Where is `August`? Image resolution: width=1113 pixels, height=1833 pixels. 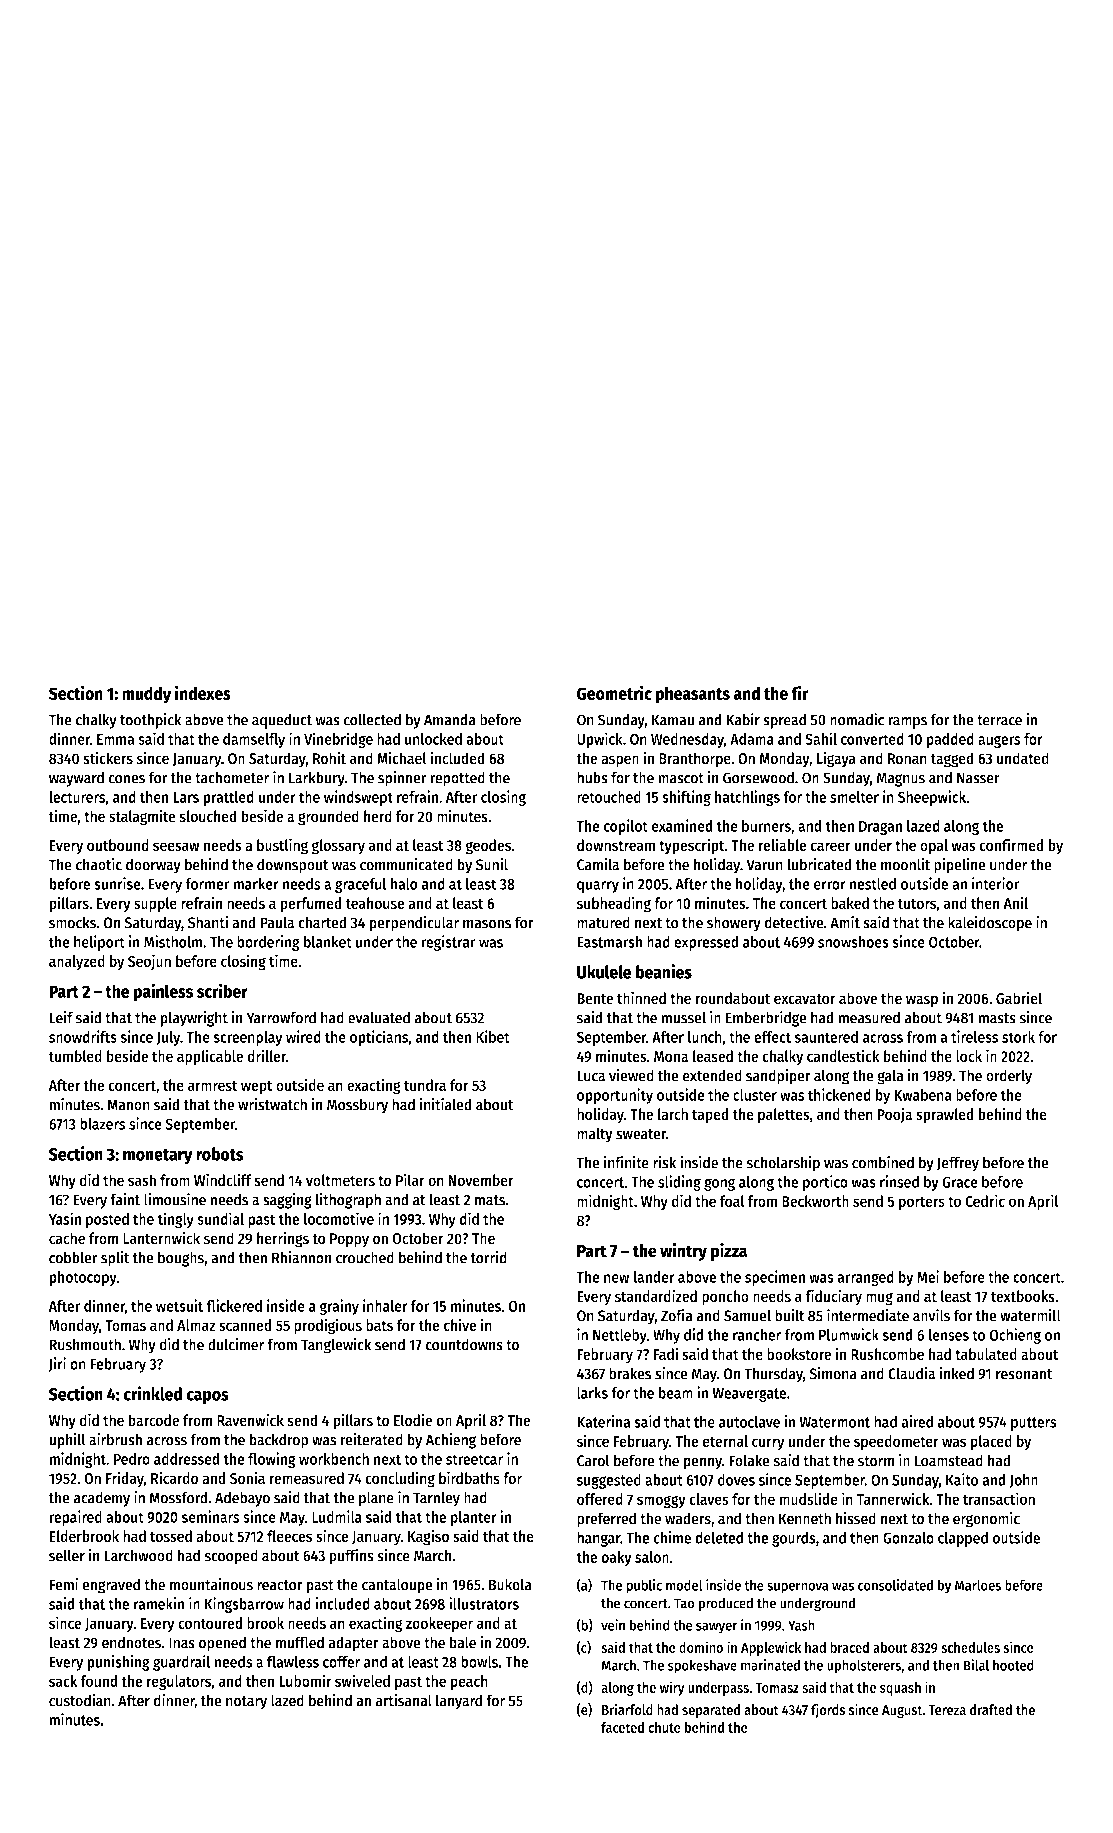 August is located at coordinates (902, 1711).
